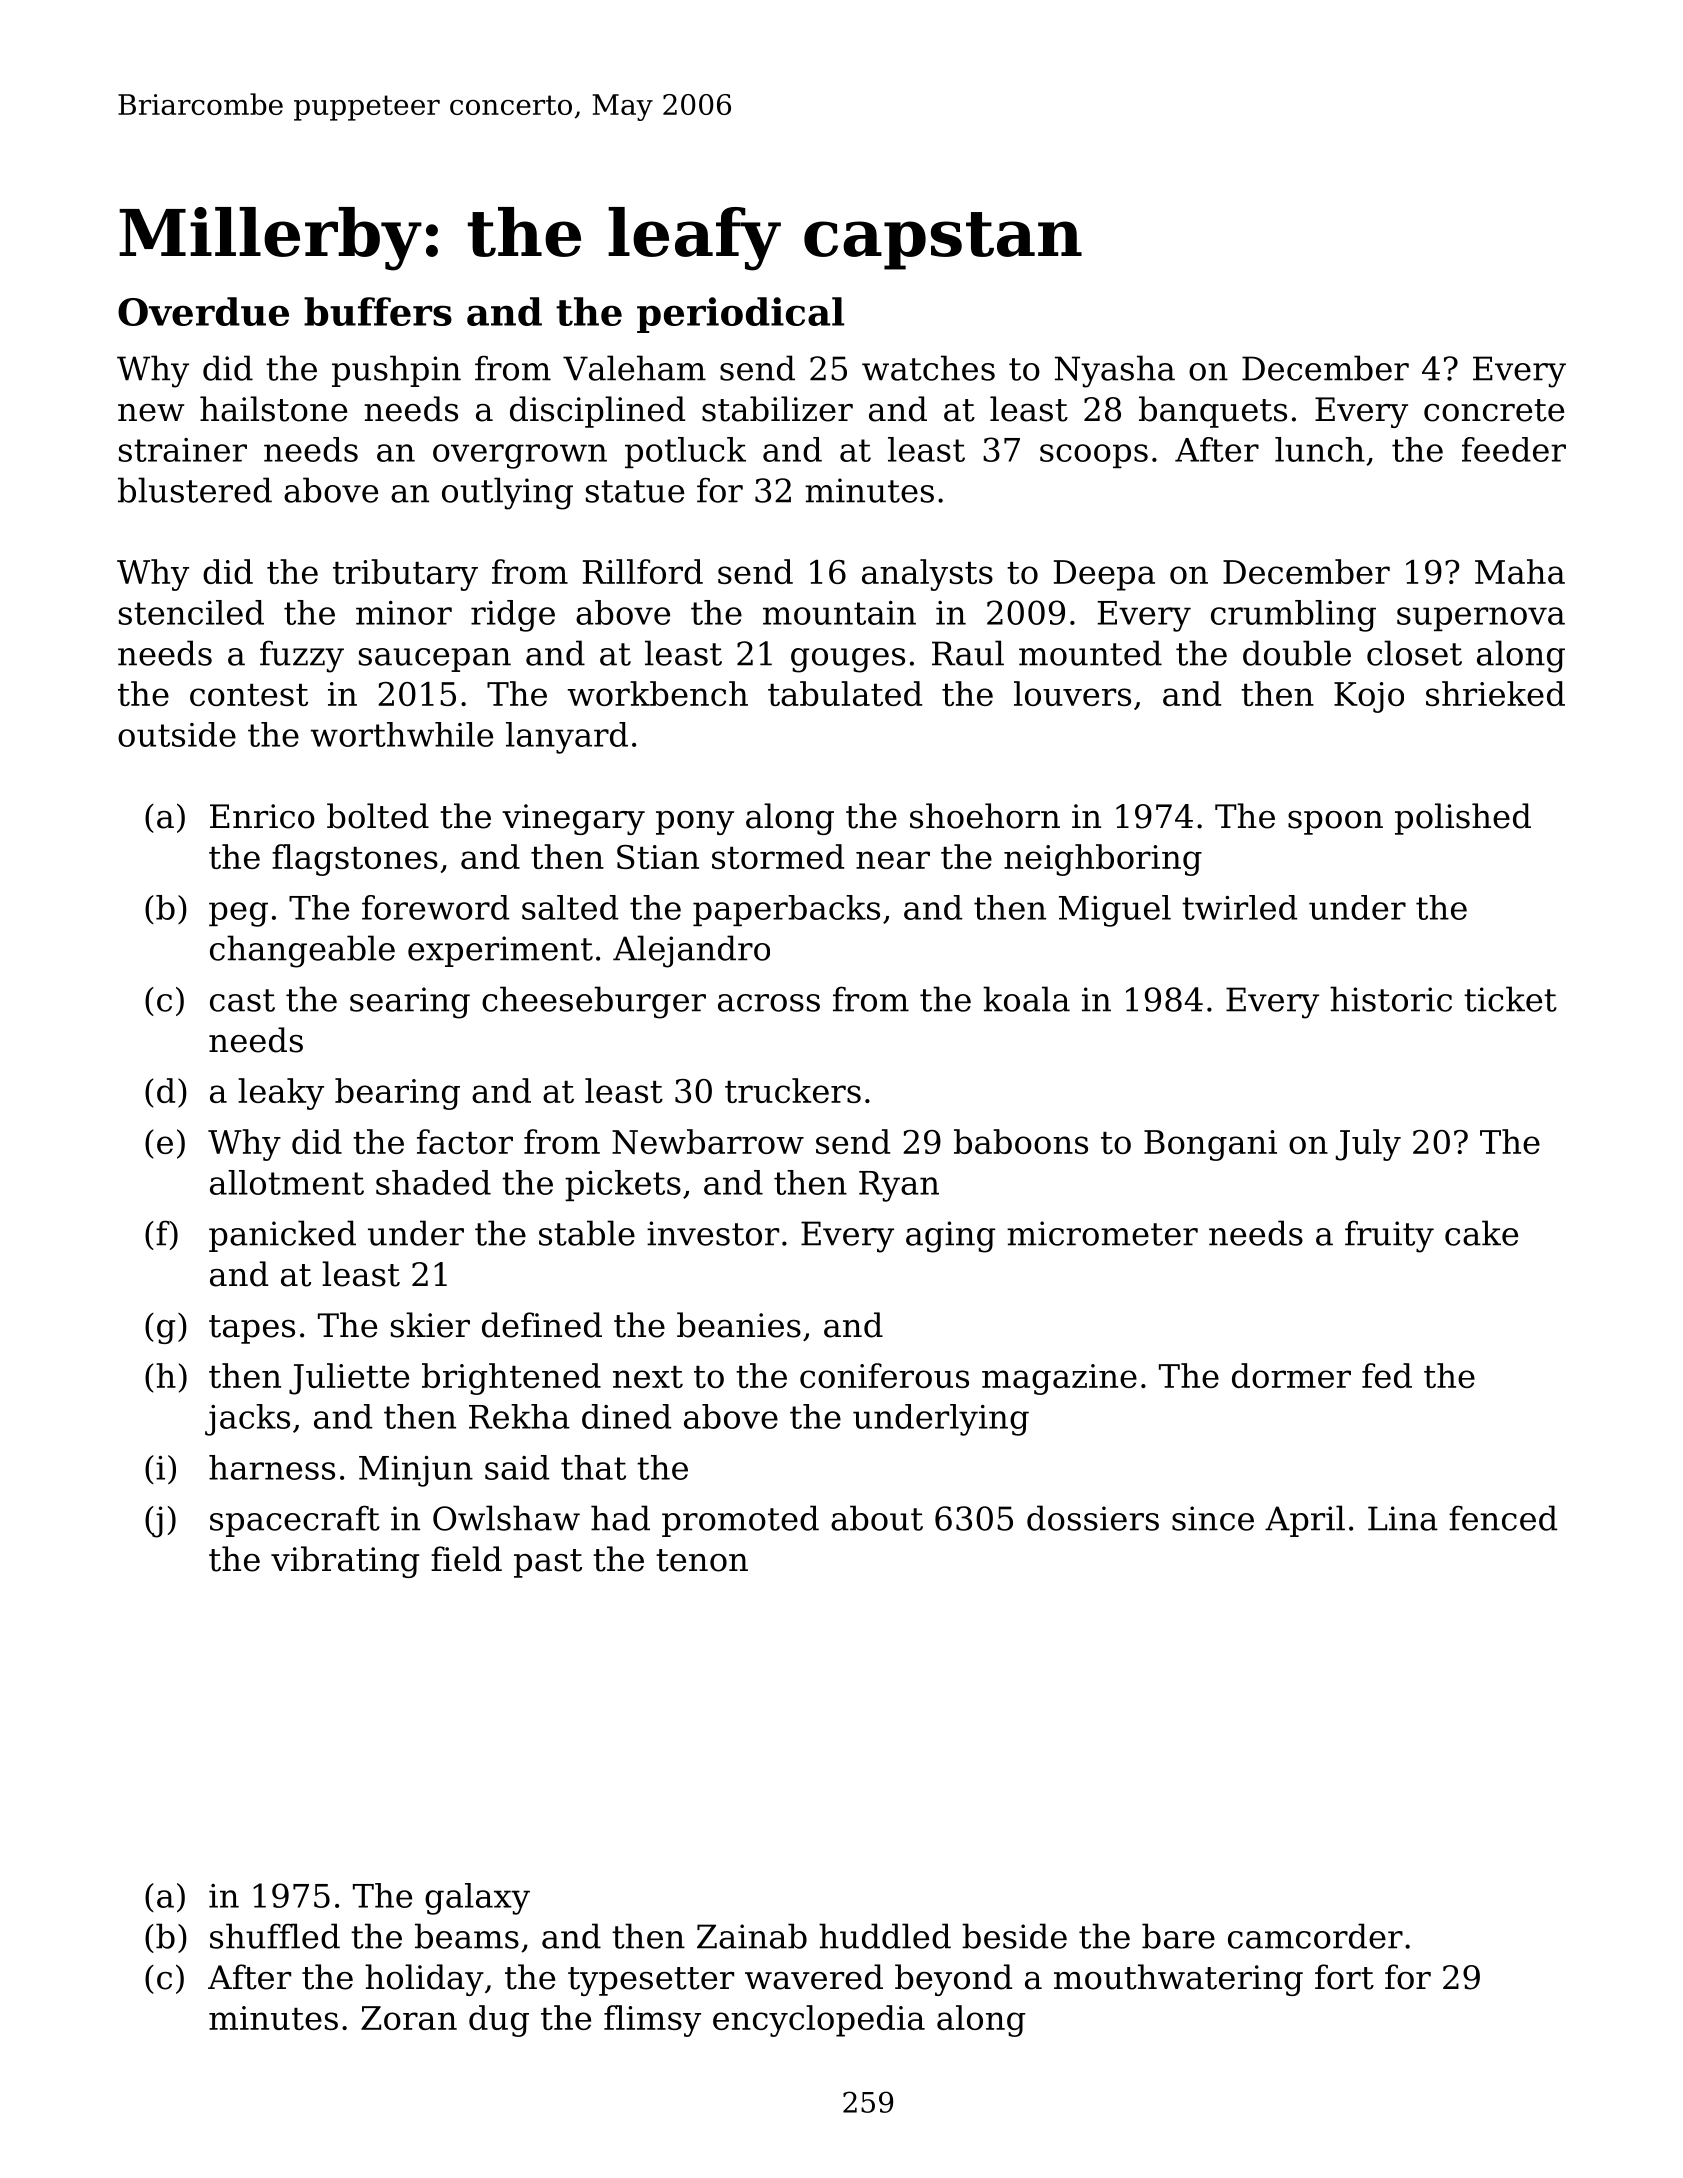  I want to click on periodical, so click(740, 315).
